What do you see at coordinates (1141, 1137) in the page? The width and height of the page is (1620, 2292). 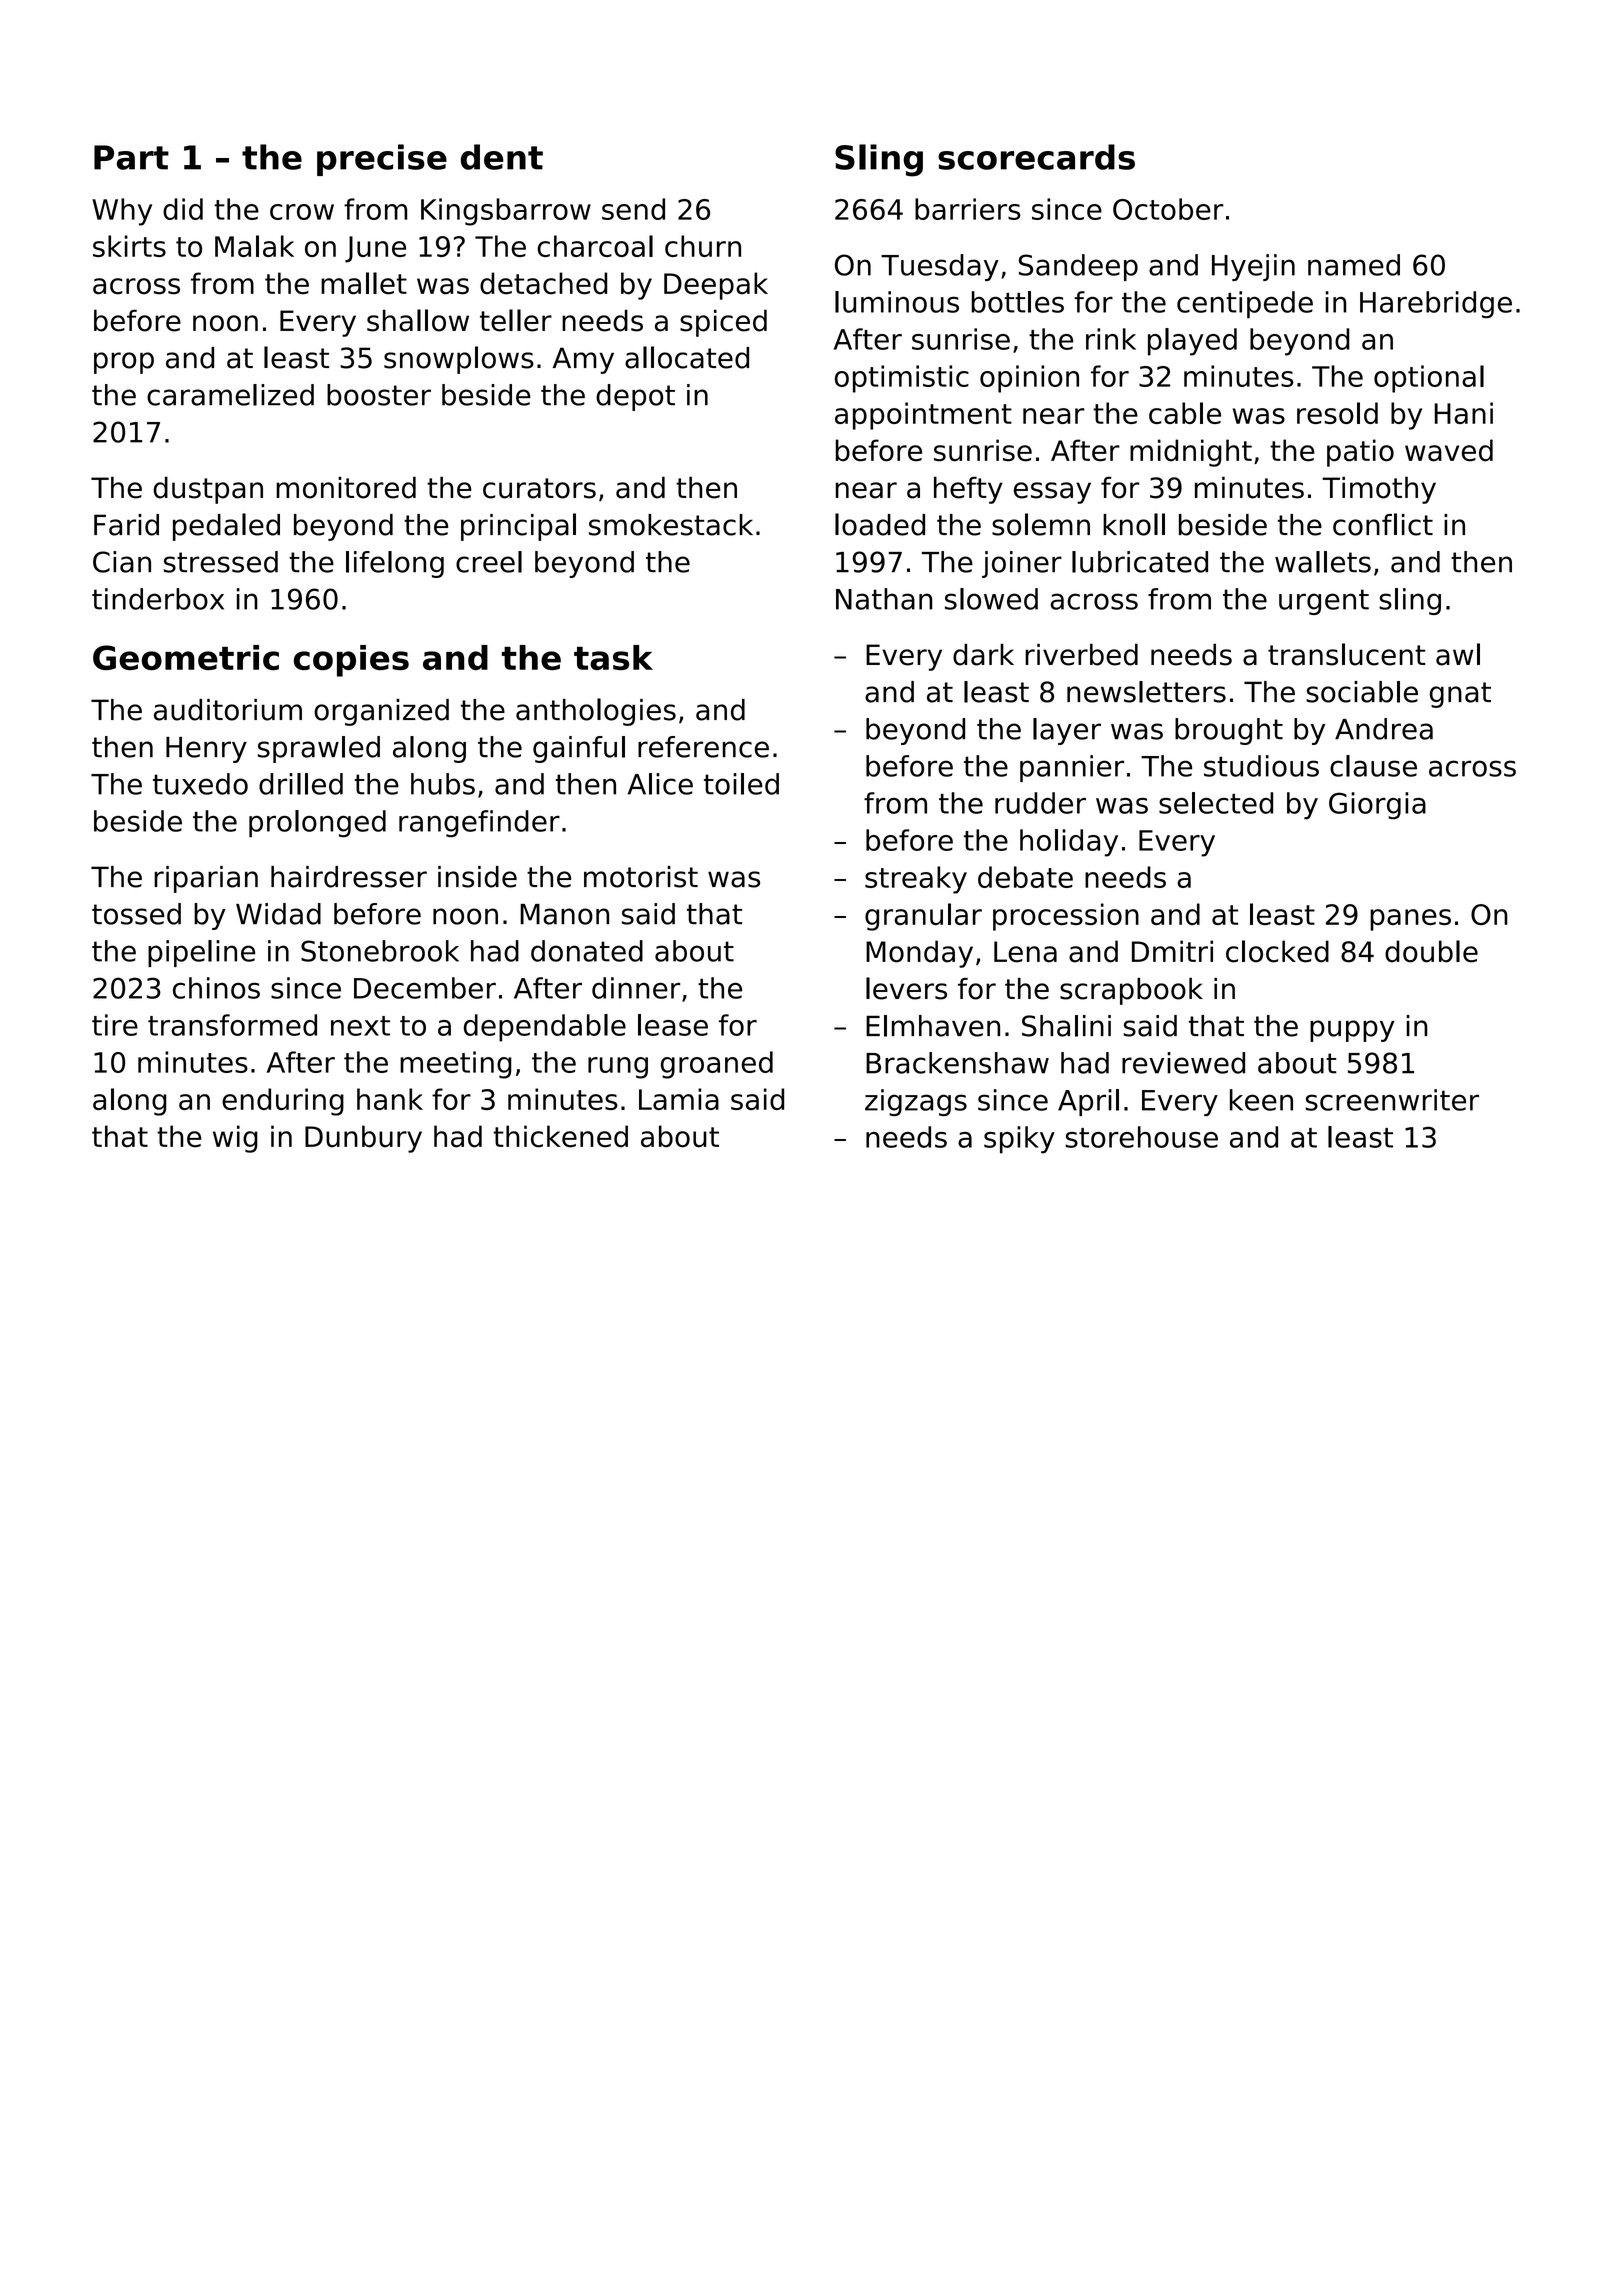 I see `storehouse` at bounding box center [1141, 1137].
